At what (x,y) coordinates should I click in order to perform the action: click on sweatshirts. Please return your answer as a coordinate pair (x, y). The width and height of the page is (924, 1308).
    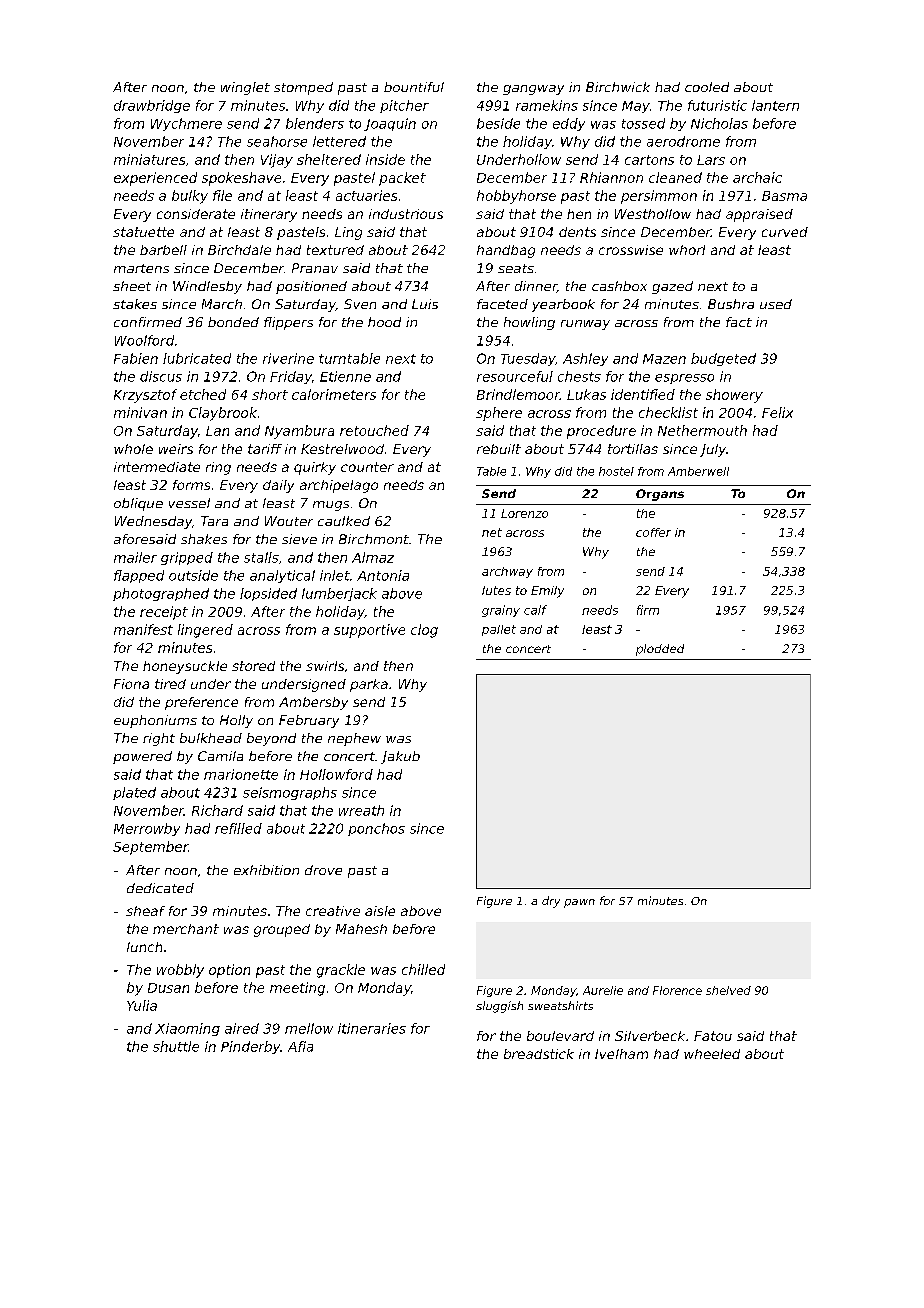
    Looking at the image, I should click on (560, 1005).
